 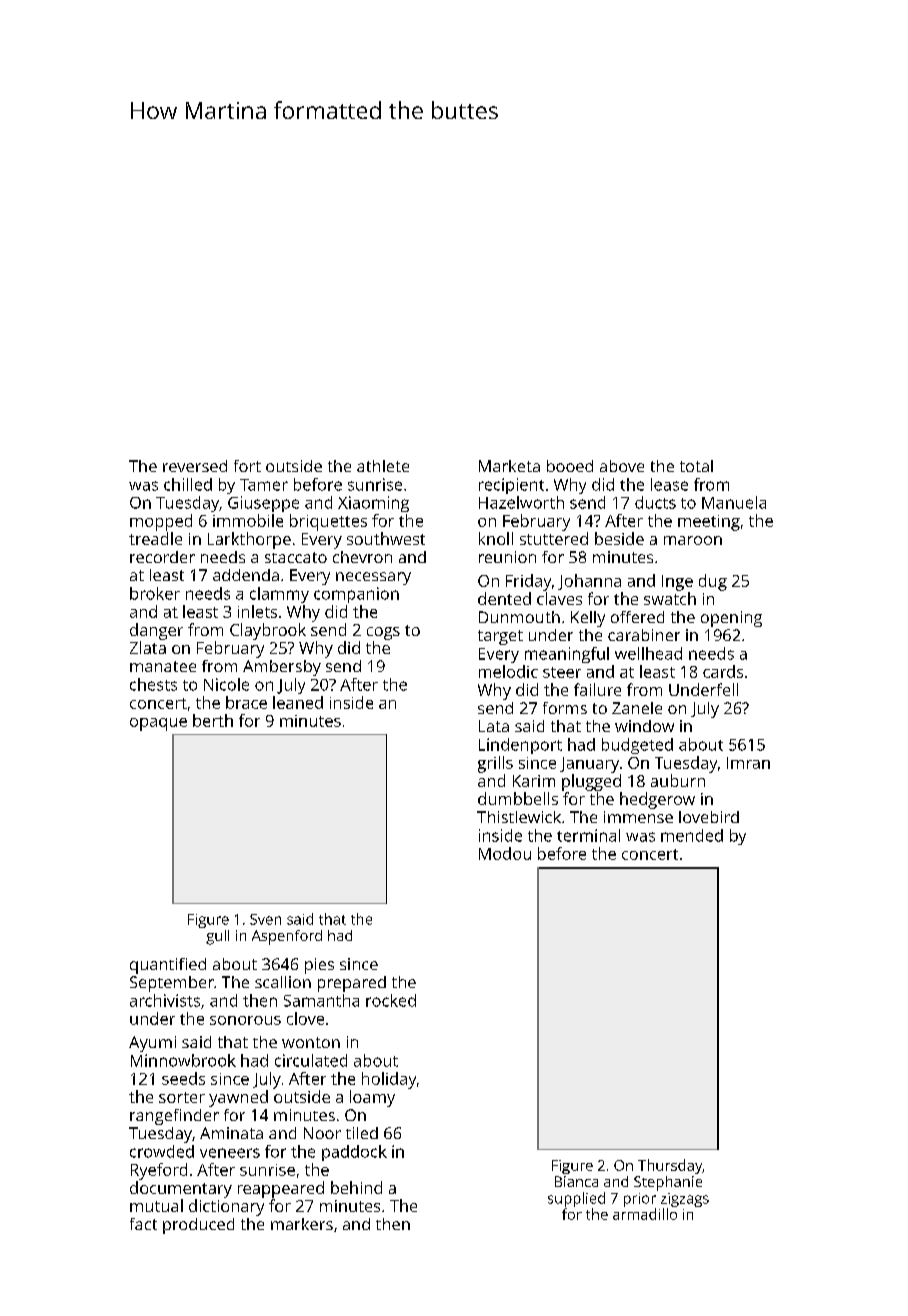 What do you see at coordinates (670, 1166) in the screenshot?
I see `Thursday` at bounding box center [670, 1166].
